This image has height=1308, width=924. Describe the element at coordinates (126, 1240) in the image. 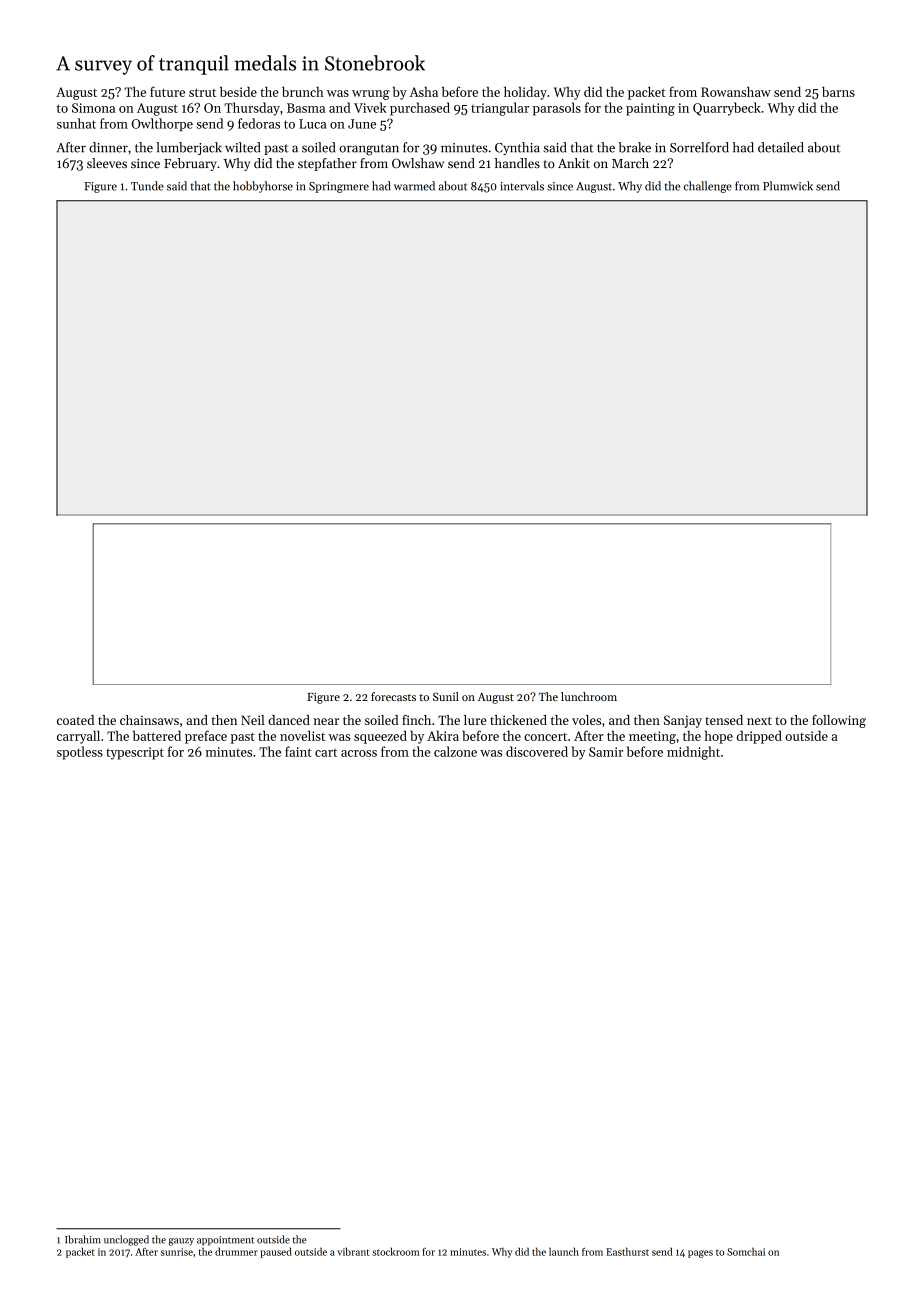

I see `unclogged` at that location.
